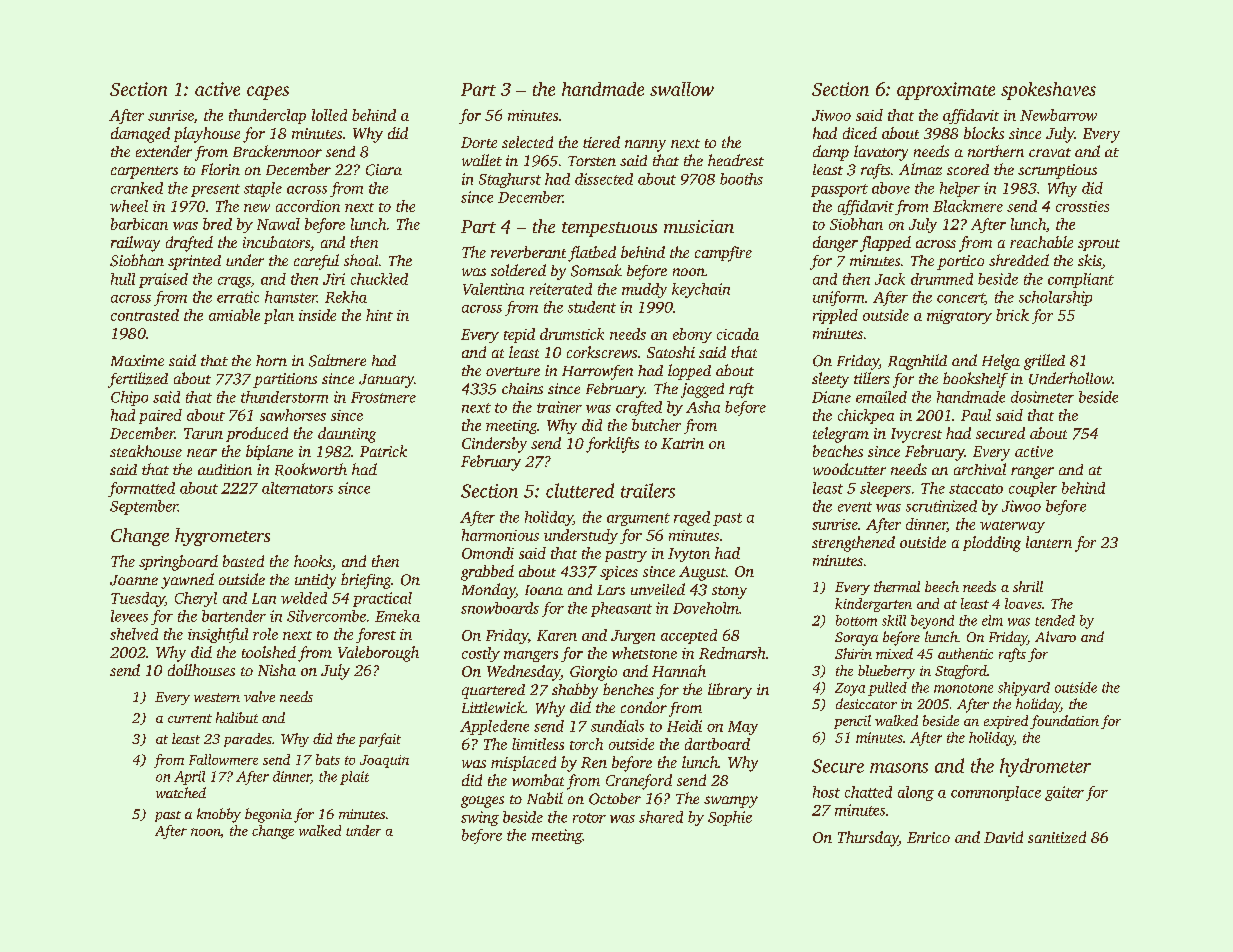 The width and height of the screenshot is (1233, 952). Describe the element at coordinates (682, 89) in the screenshot. I see `swallow` at that location.
